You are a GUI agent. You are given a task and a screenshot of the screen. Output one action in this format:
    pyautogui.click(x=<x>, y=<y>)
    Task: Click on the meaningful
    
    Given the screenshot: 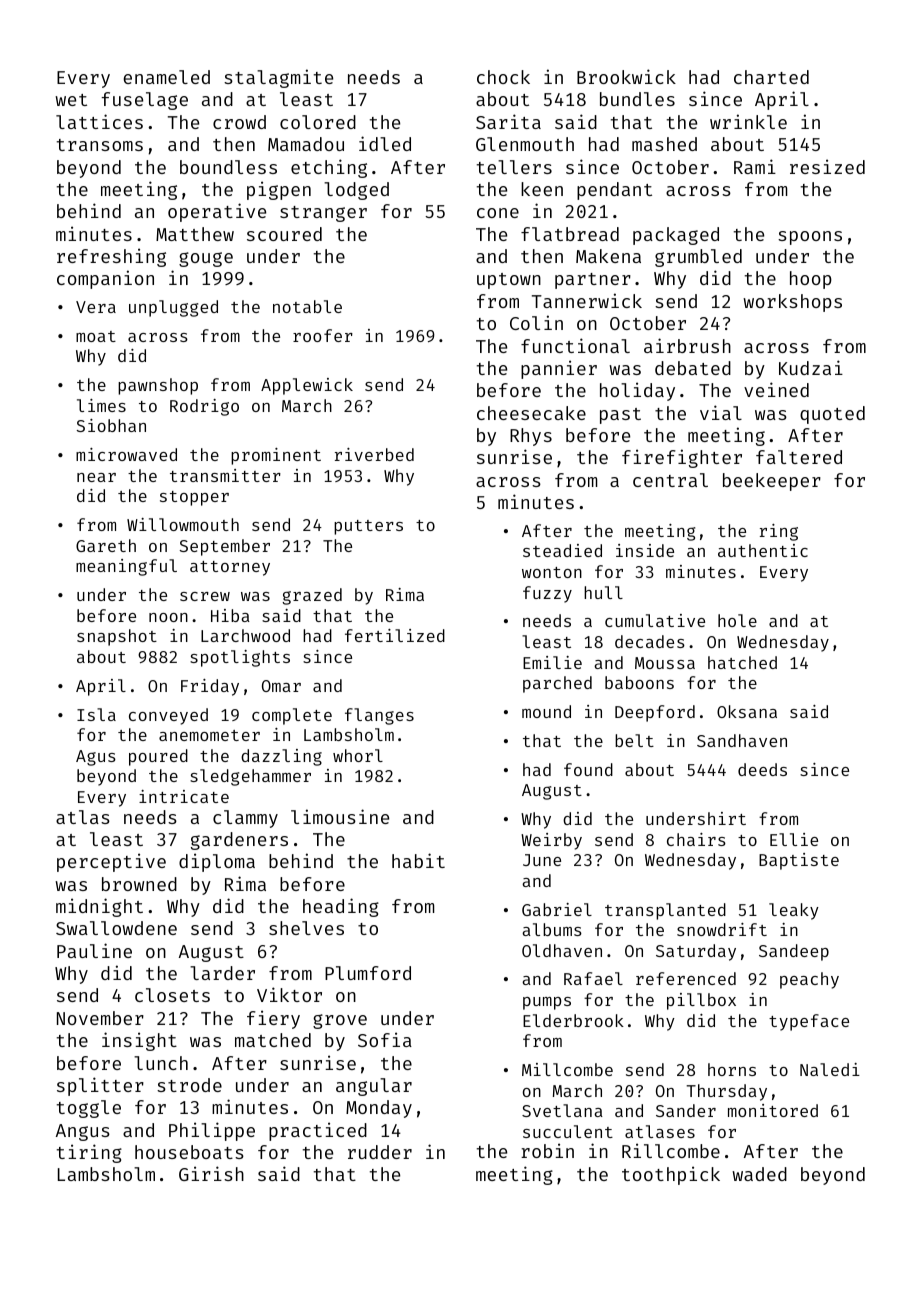 What is the action you would take?
    pyautogui.click(x=126, y=567)
